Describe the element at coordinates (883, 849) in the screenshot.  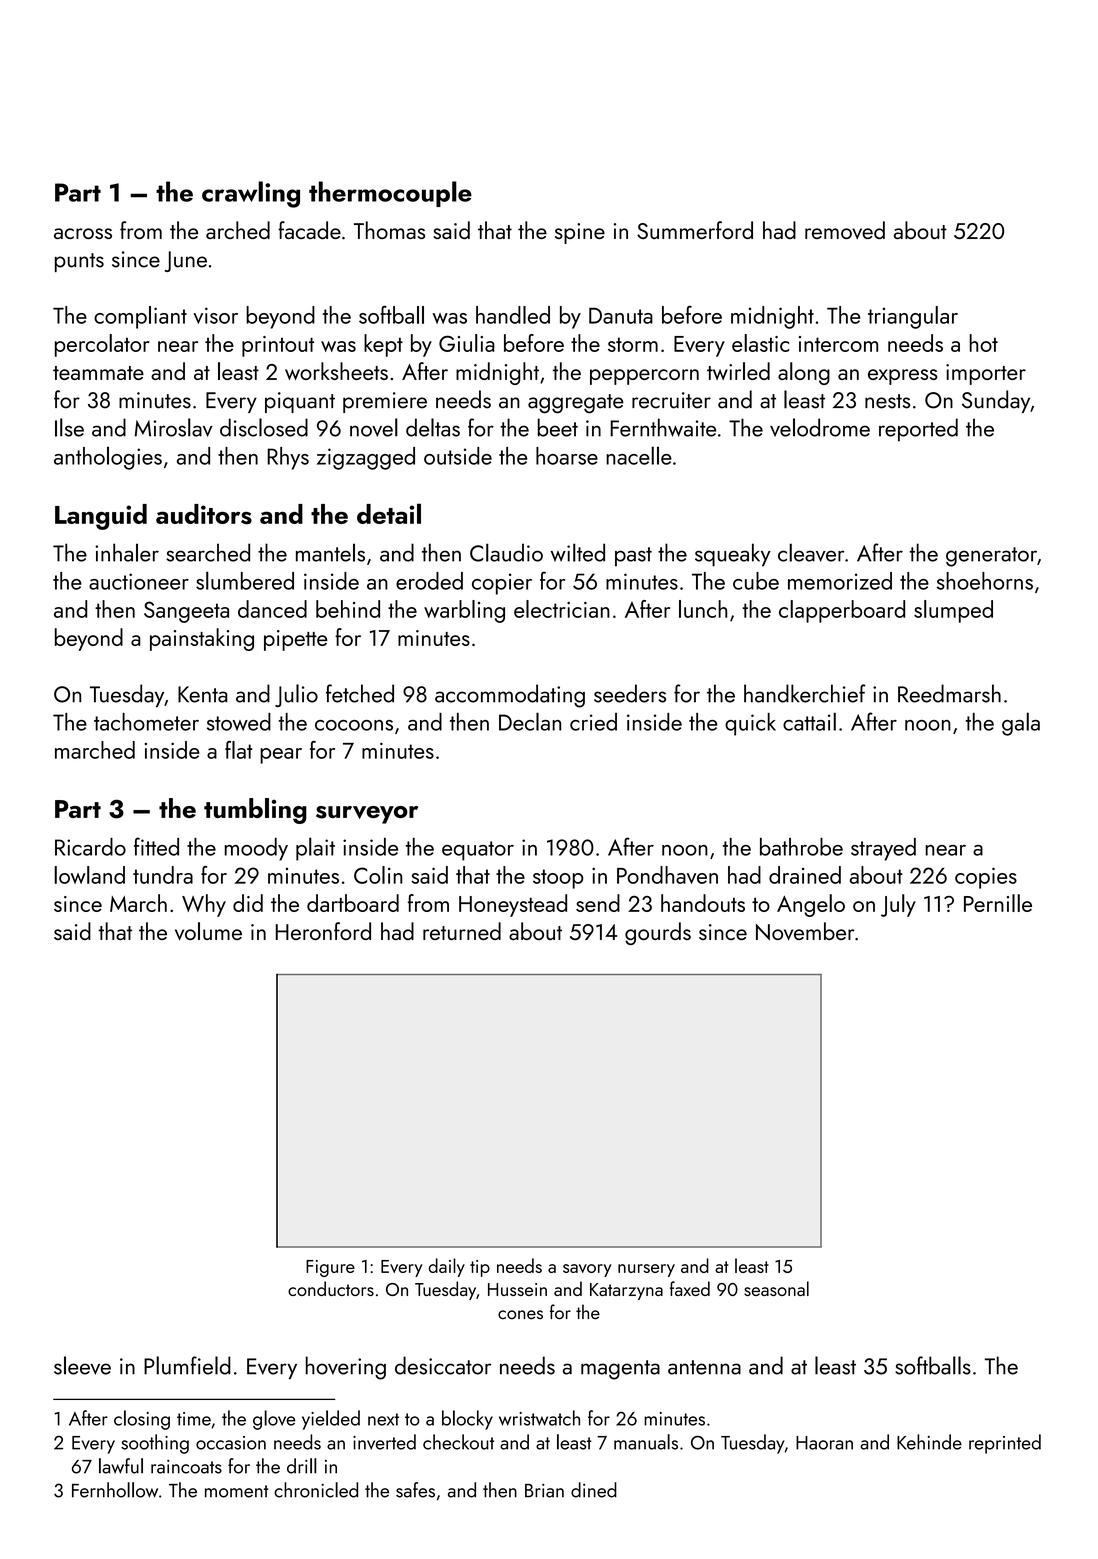
I see `strayed` at that location.
